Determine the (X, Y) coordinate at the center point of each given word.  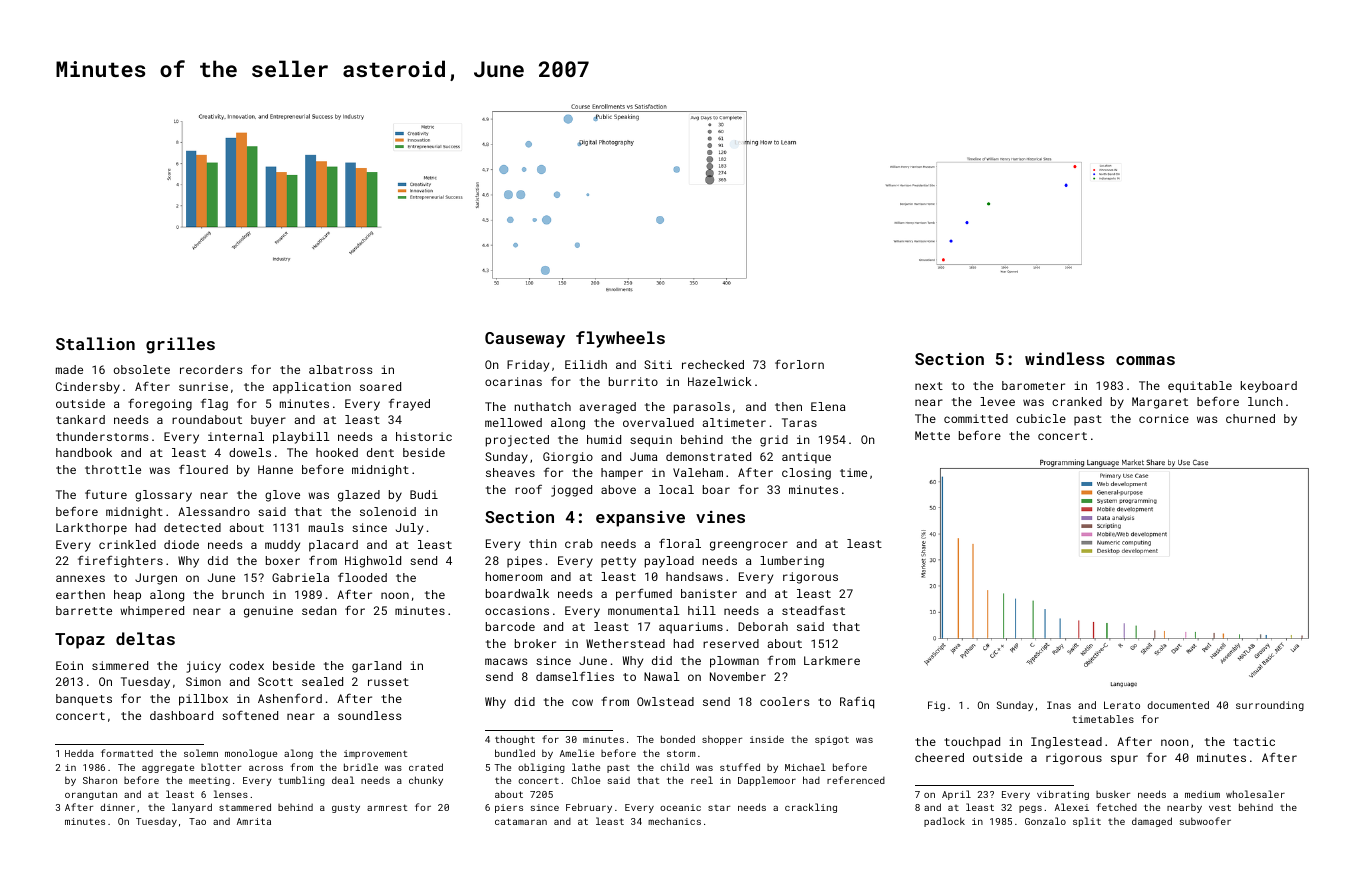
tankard (80, 419)
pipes (524, 562)
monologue (251, 754)
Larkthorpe (91, 529)
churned (1250, 418)
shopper (722, 740)
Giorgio (568, 458)
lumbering (792, 562)
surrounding (1270, 706)
